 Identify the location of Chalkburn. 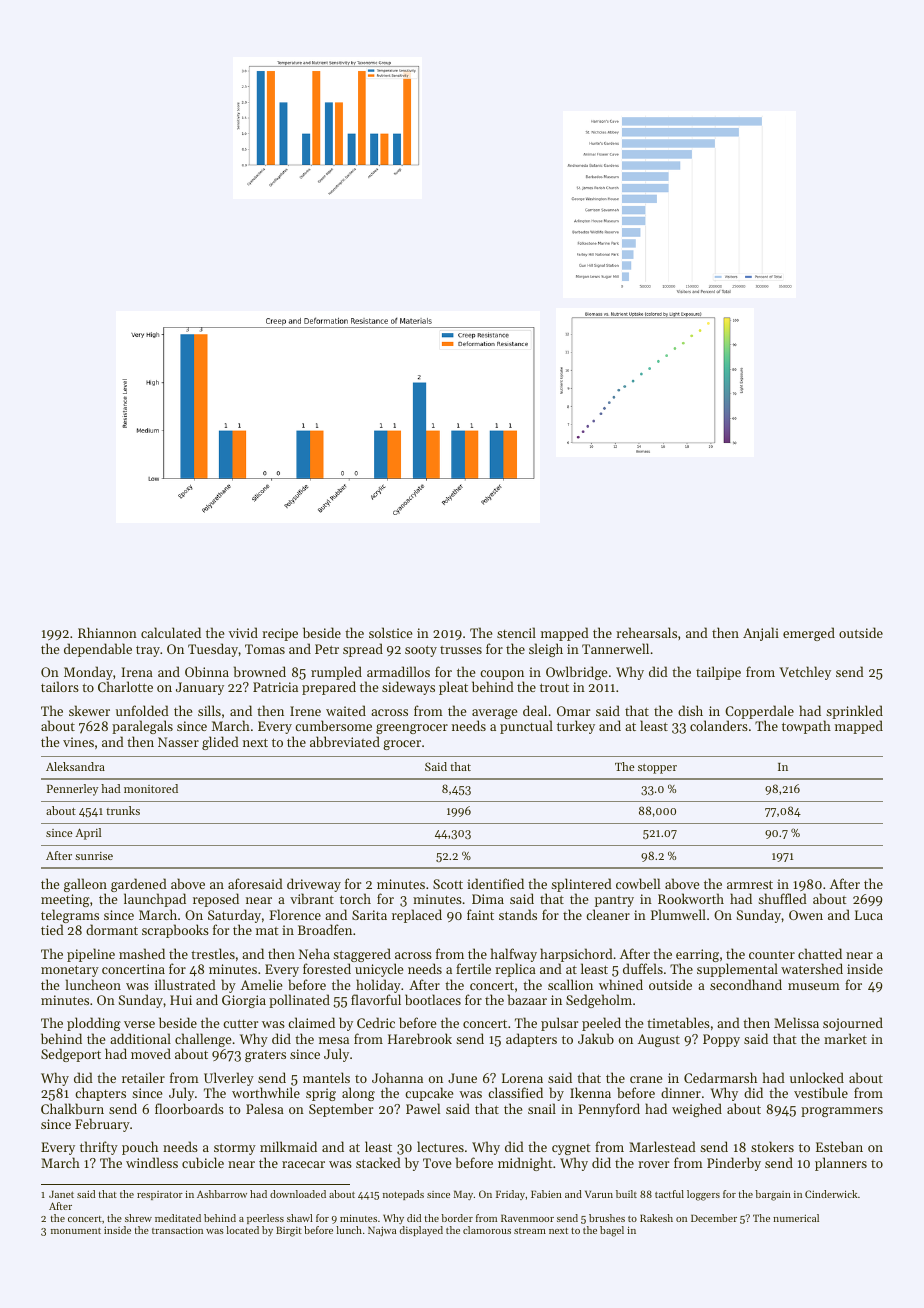
(72, 1108).
